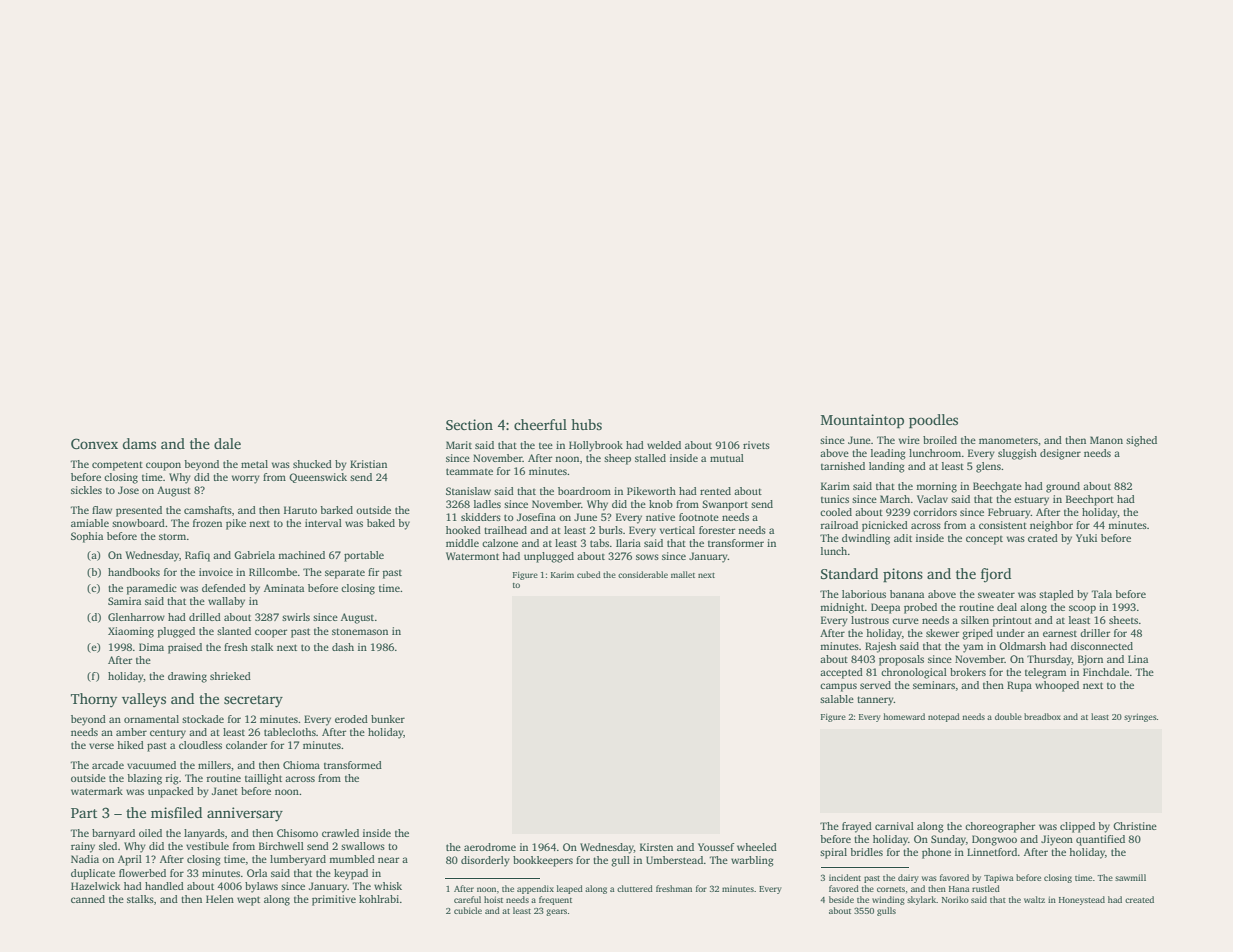 This image has height=952, width=1233. What do you see at coordinates (1141, 441) in the image?
I see `sighed` at bounding box center [1141, 441].
